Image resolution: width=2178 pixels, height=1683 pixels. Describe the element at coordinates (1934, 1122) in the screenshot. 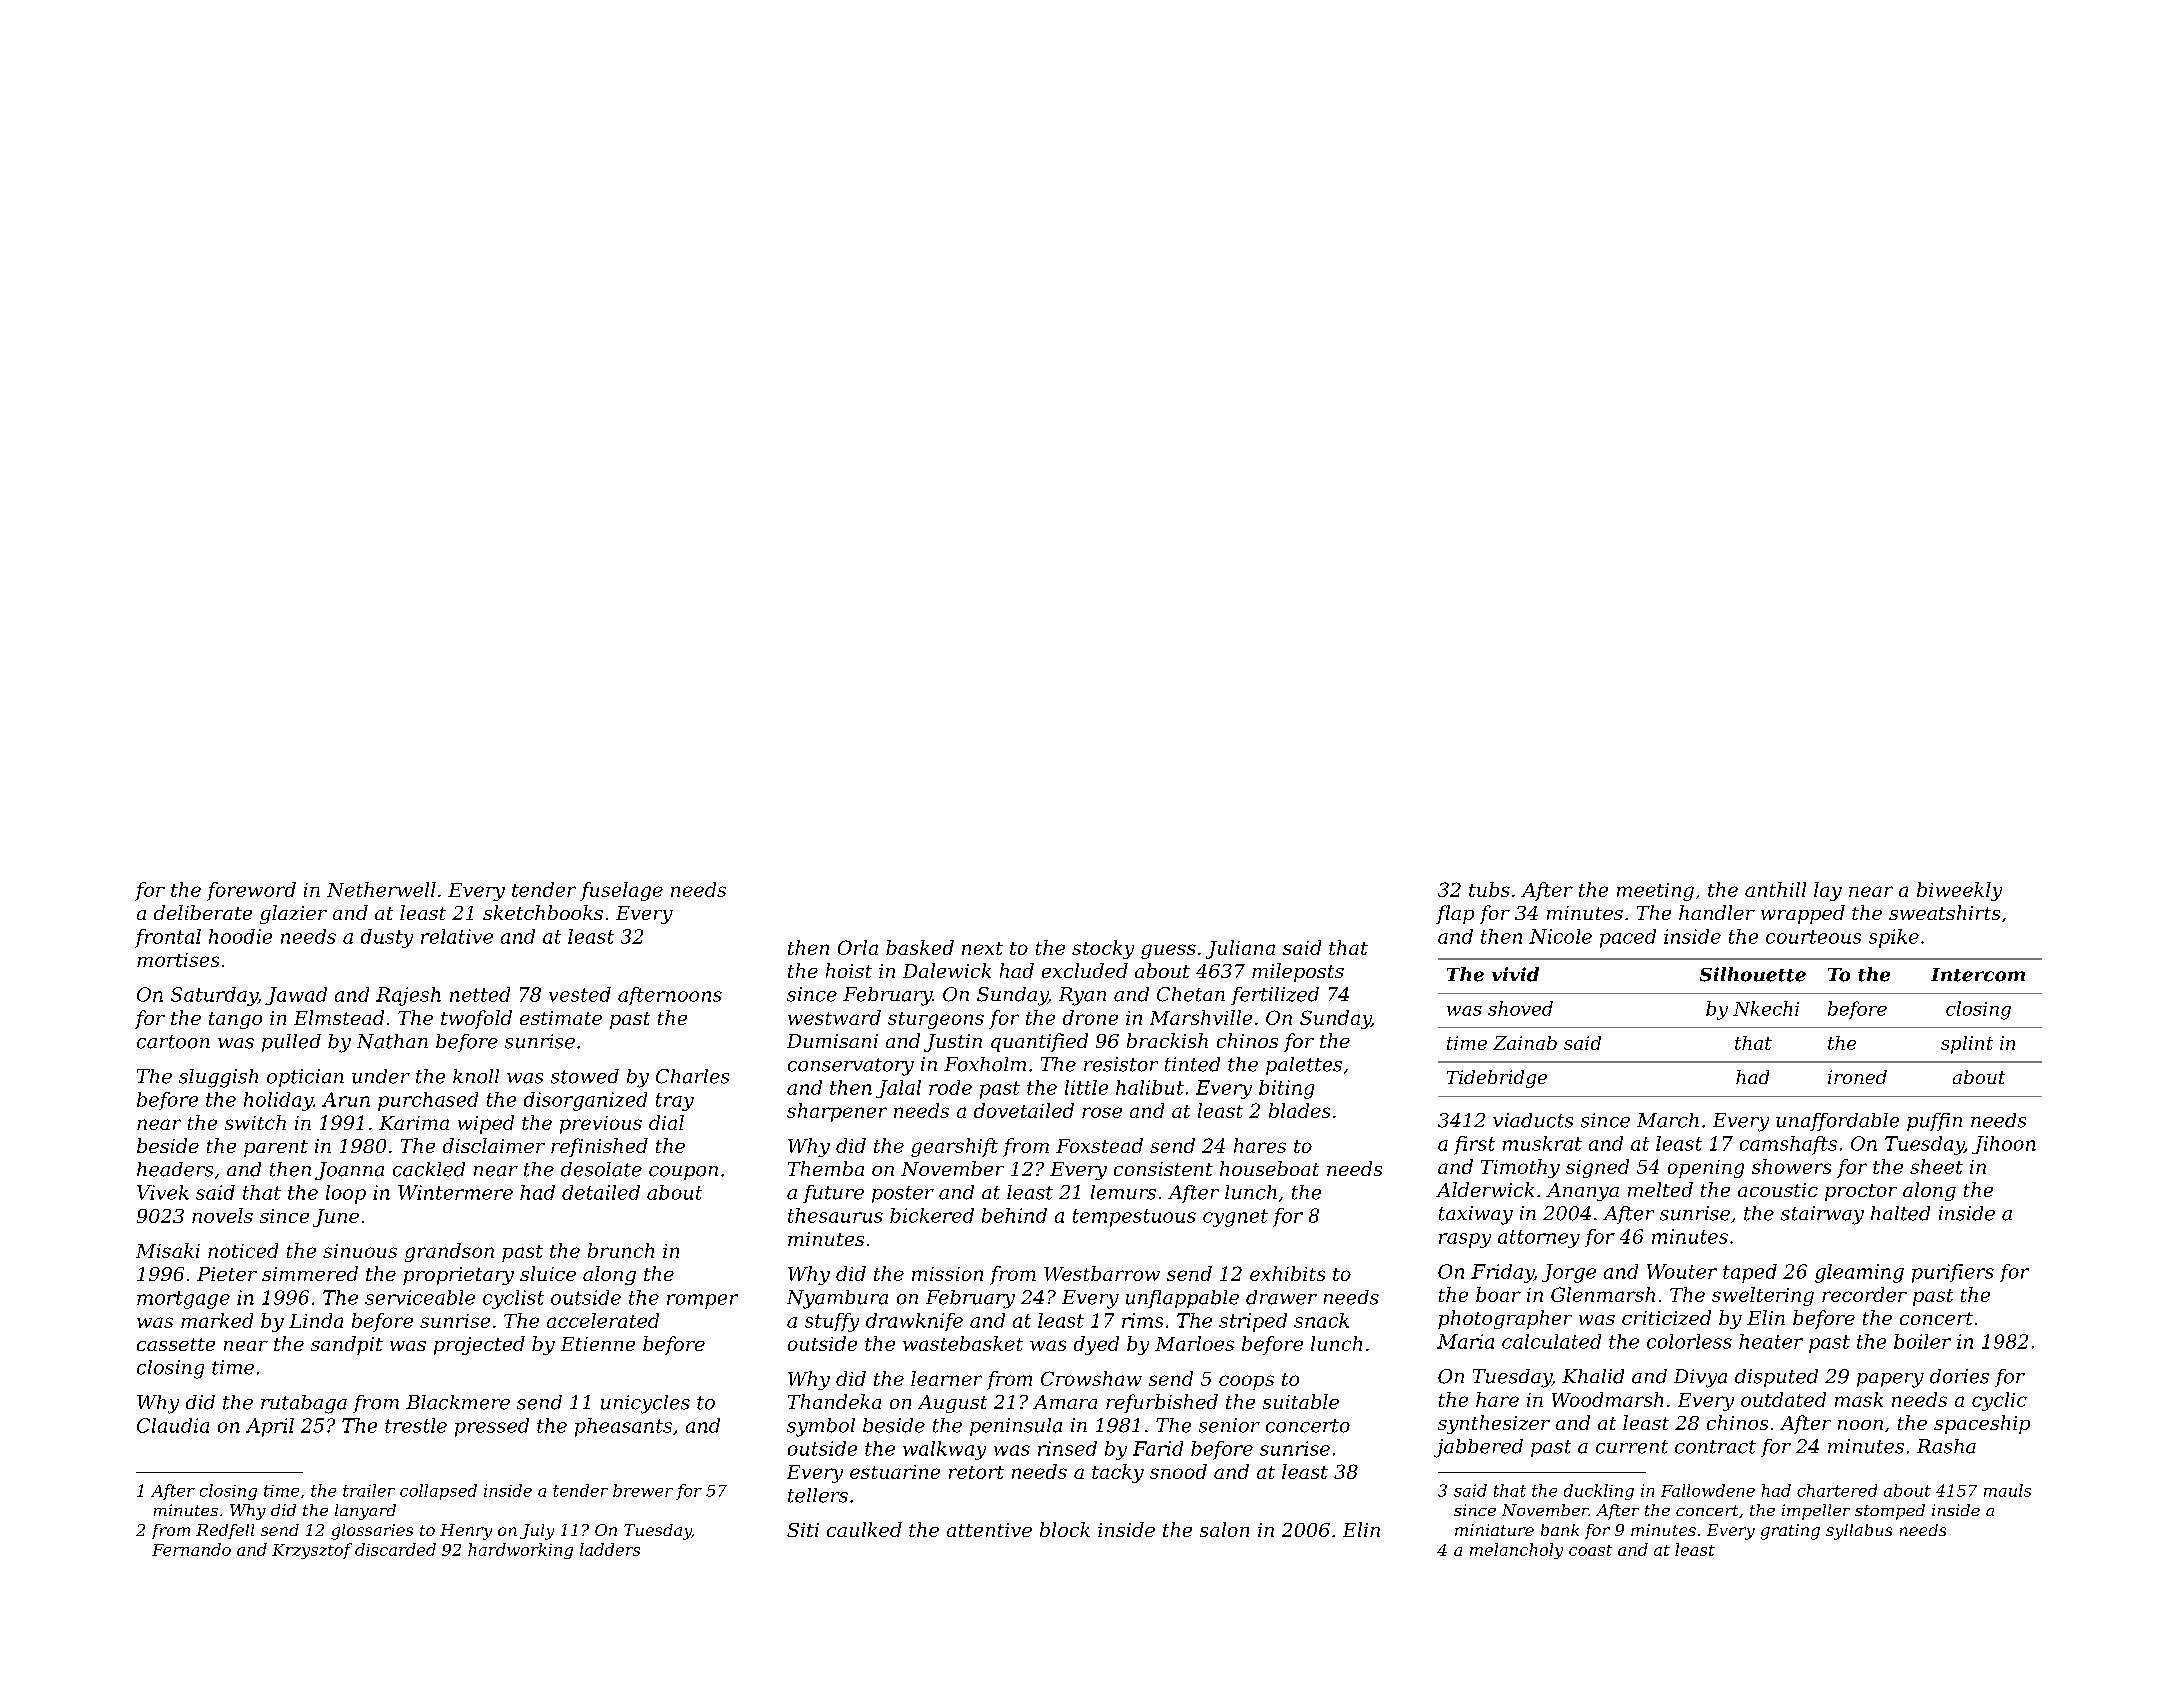

I see `puffin` at that location.
